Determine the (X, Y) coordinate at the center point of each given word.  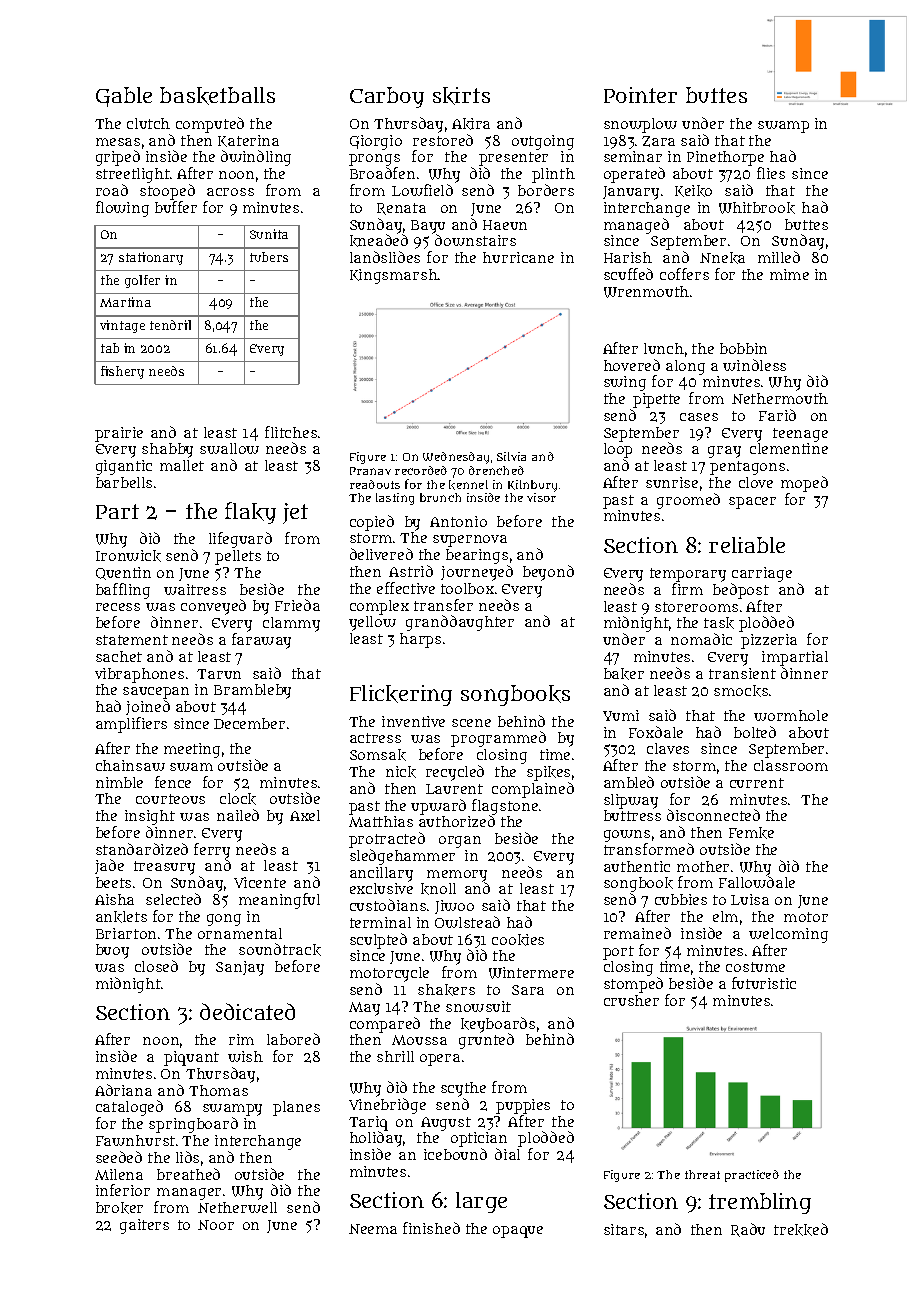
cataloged (129, 1108)
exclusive (381, 888)
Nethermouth (780, 398)
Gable (124, 97)
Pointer (640, 95)
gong (224, 920)
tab (110, 348)
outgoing (543, 142)
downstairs (475, 240)
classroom (791, 765)
